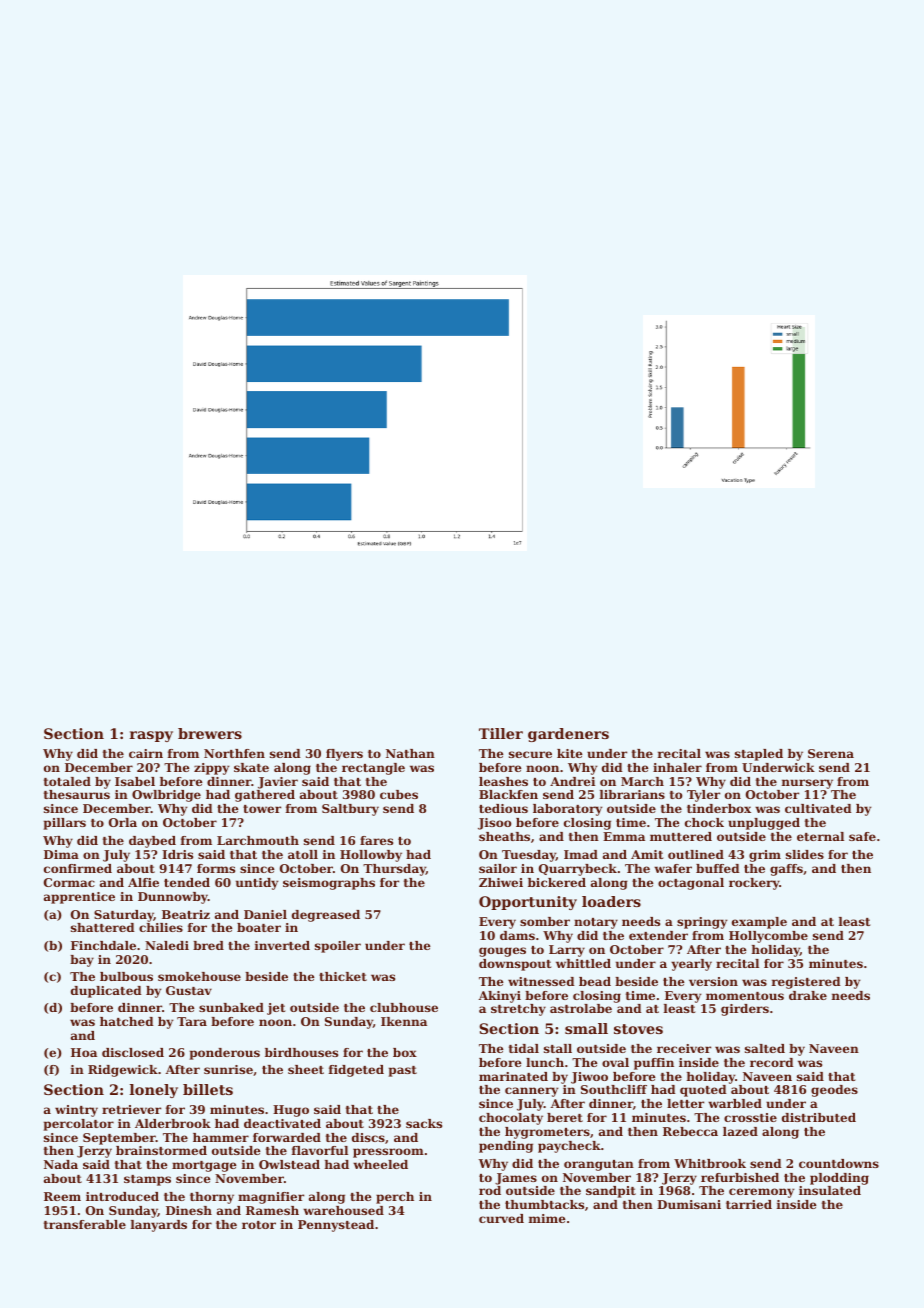 This screenshot has width=924, height=1308. What do you see at coordinates (581, 1008) in the screenshot?
I see `astrolabe` at bounding box center [581, 1008].
